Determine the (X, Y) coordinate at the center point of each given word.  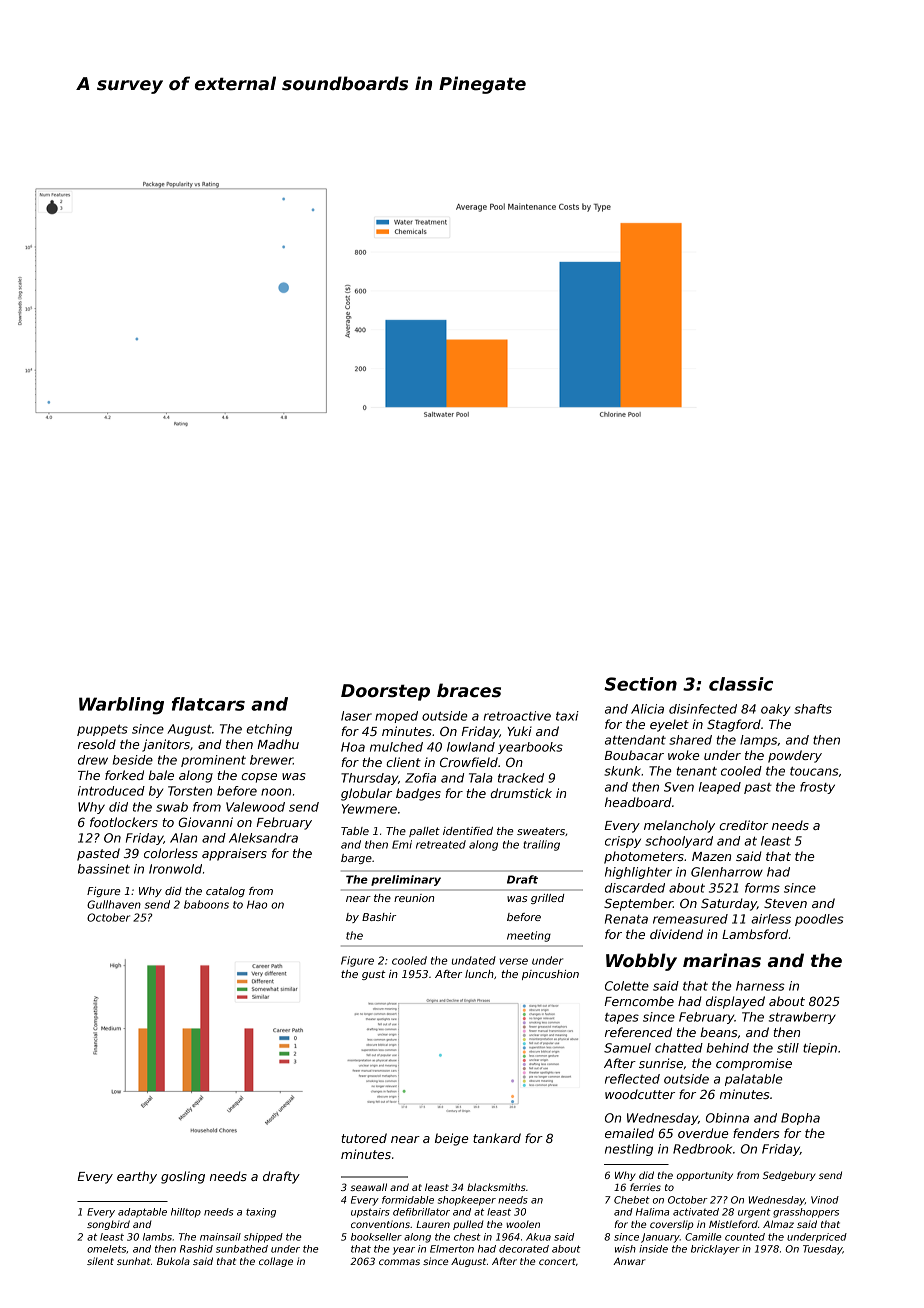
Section (640, 684)
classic (741, 684)
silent (100, 1261)
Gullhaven (114, 904)
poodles (819, 920)
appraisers (234, 854)
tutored (364, 1138)
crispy (623, 842)
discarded (635, 888)
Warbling (121, 706)
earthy (137, 1177)
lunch (479, 974)
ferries (645, 1187)
